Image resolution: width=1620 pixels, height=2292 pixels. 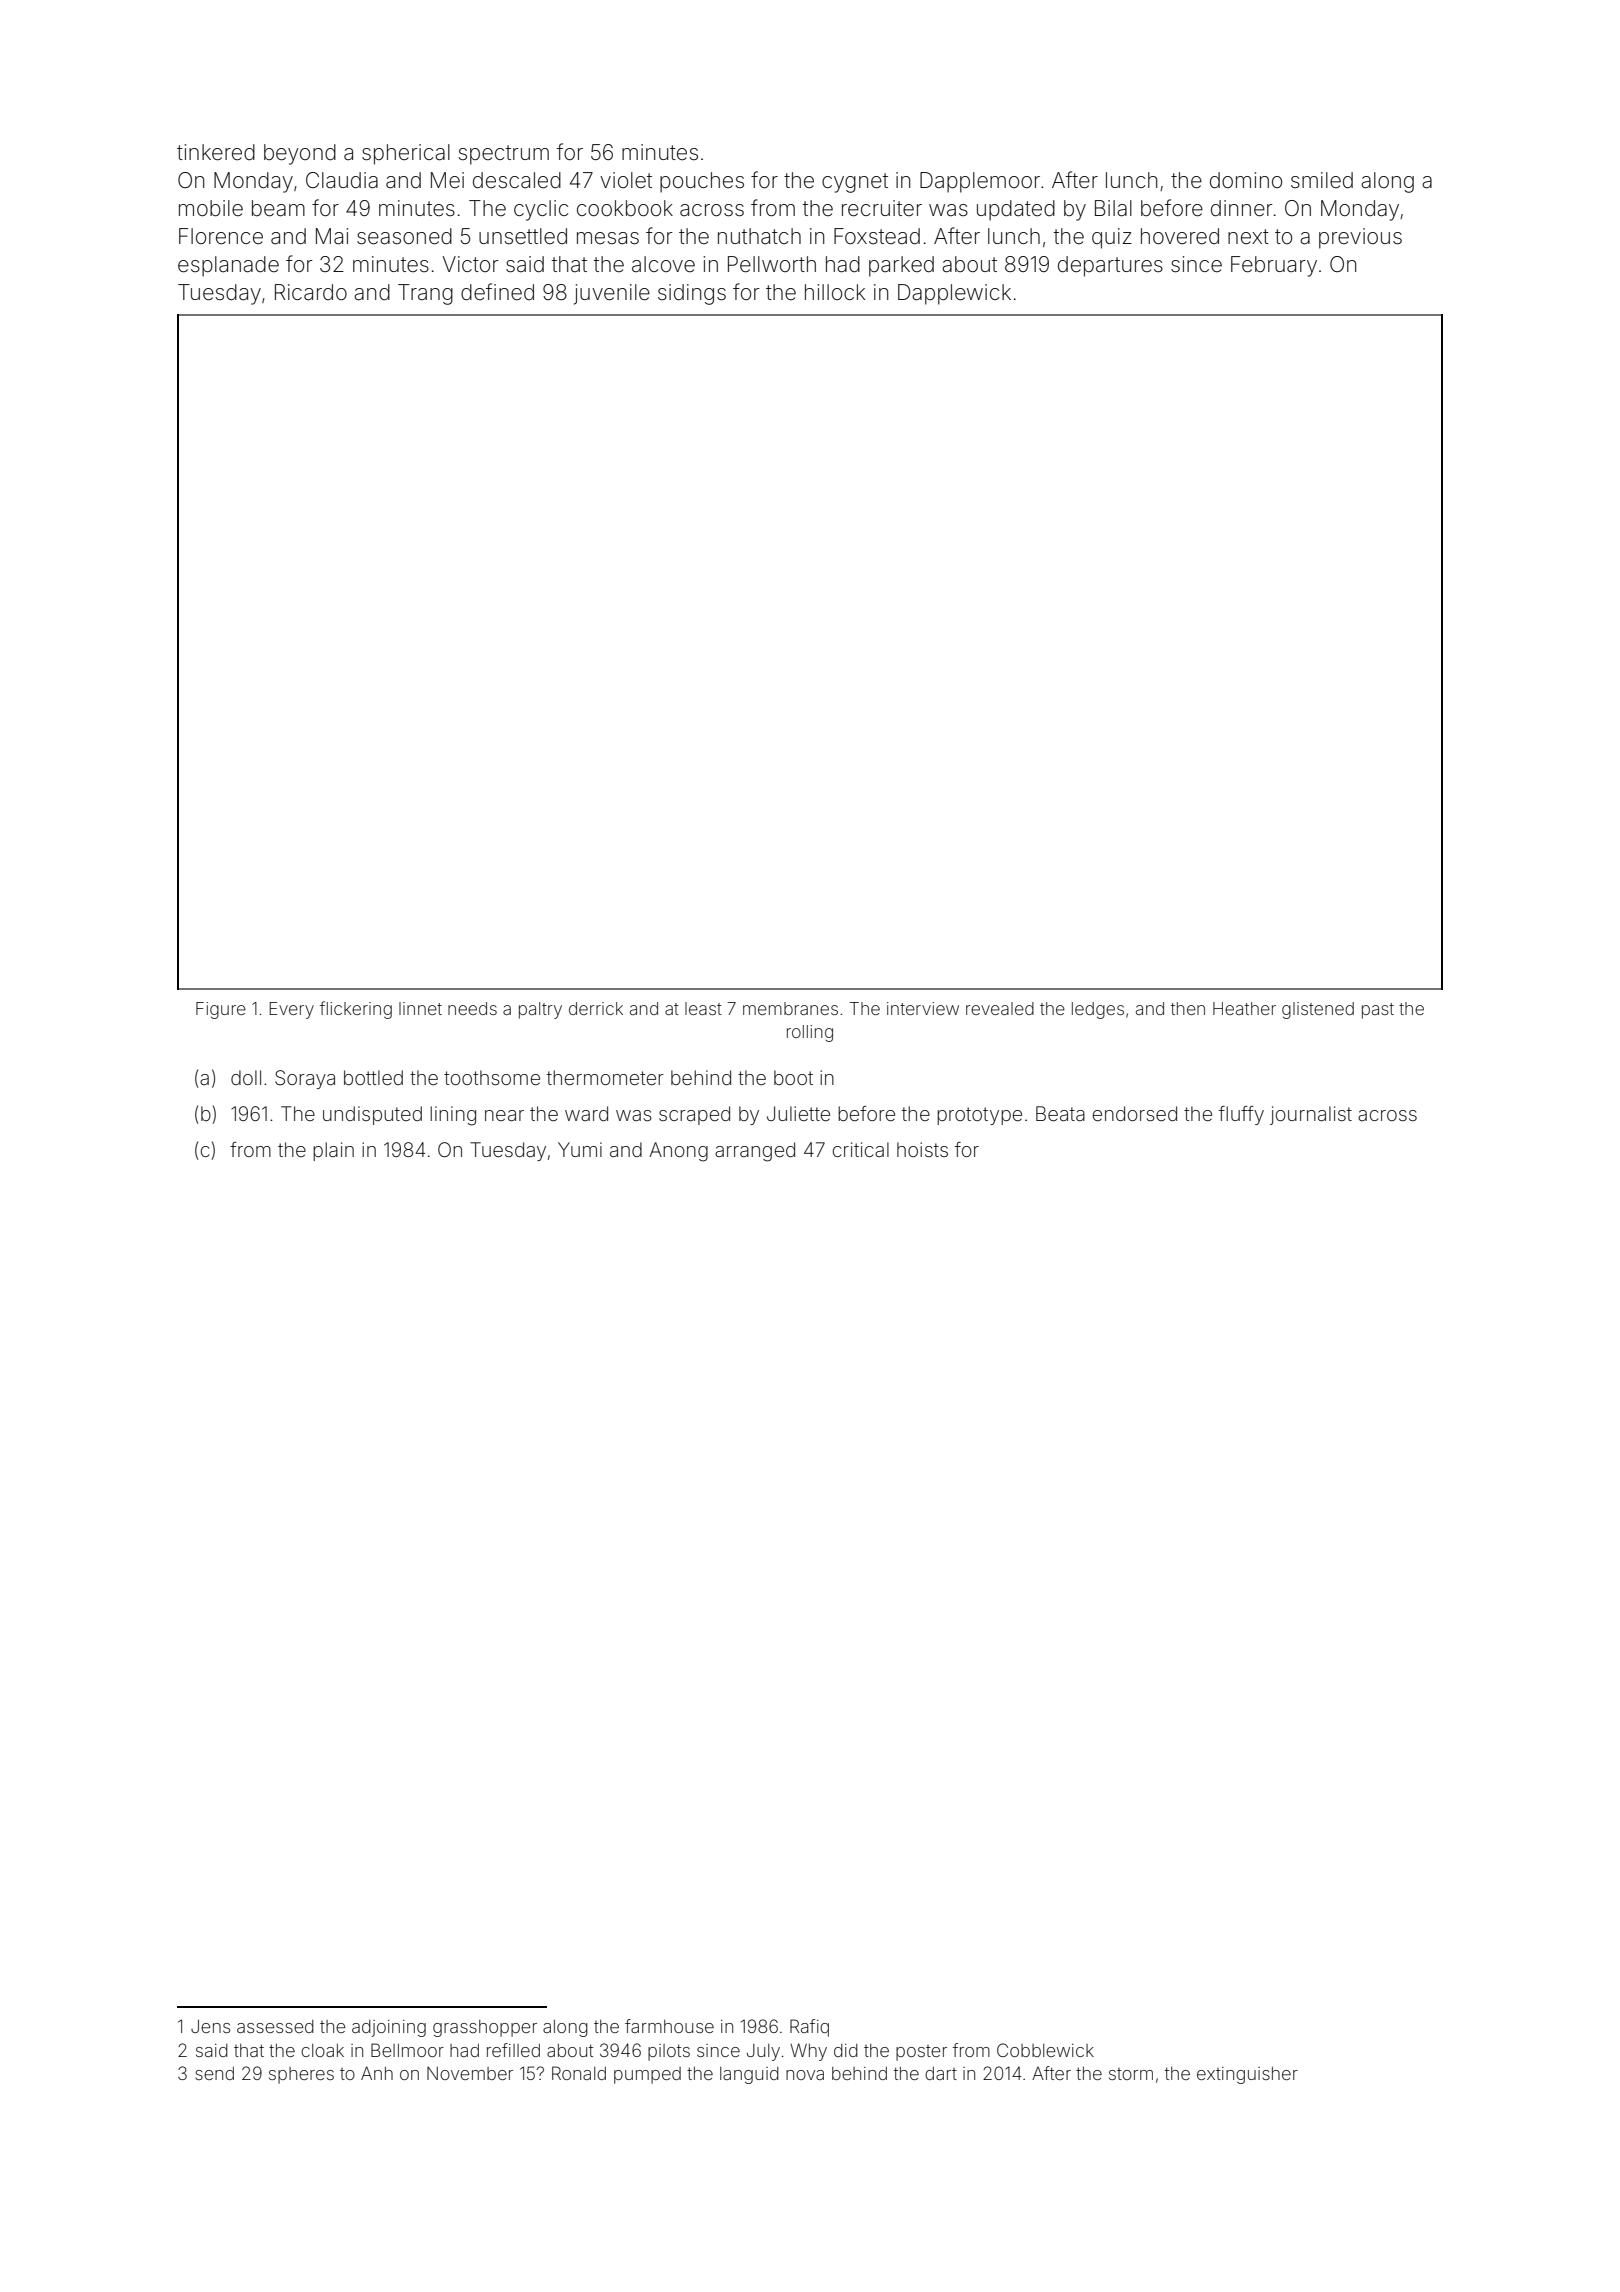 What do you see at coordinates (311, 292) in the screenshot?
I see `Ricardo` at bounding box center [311, 292].
